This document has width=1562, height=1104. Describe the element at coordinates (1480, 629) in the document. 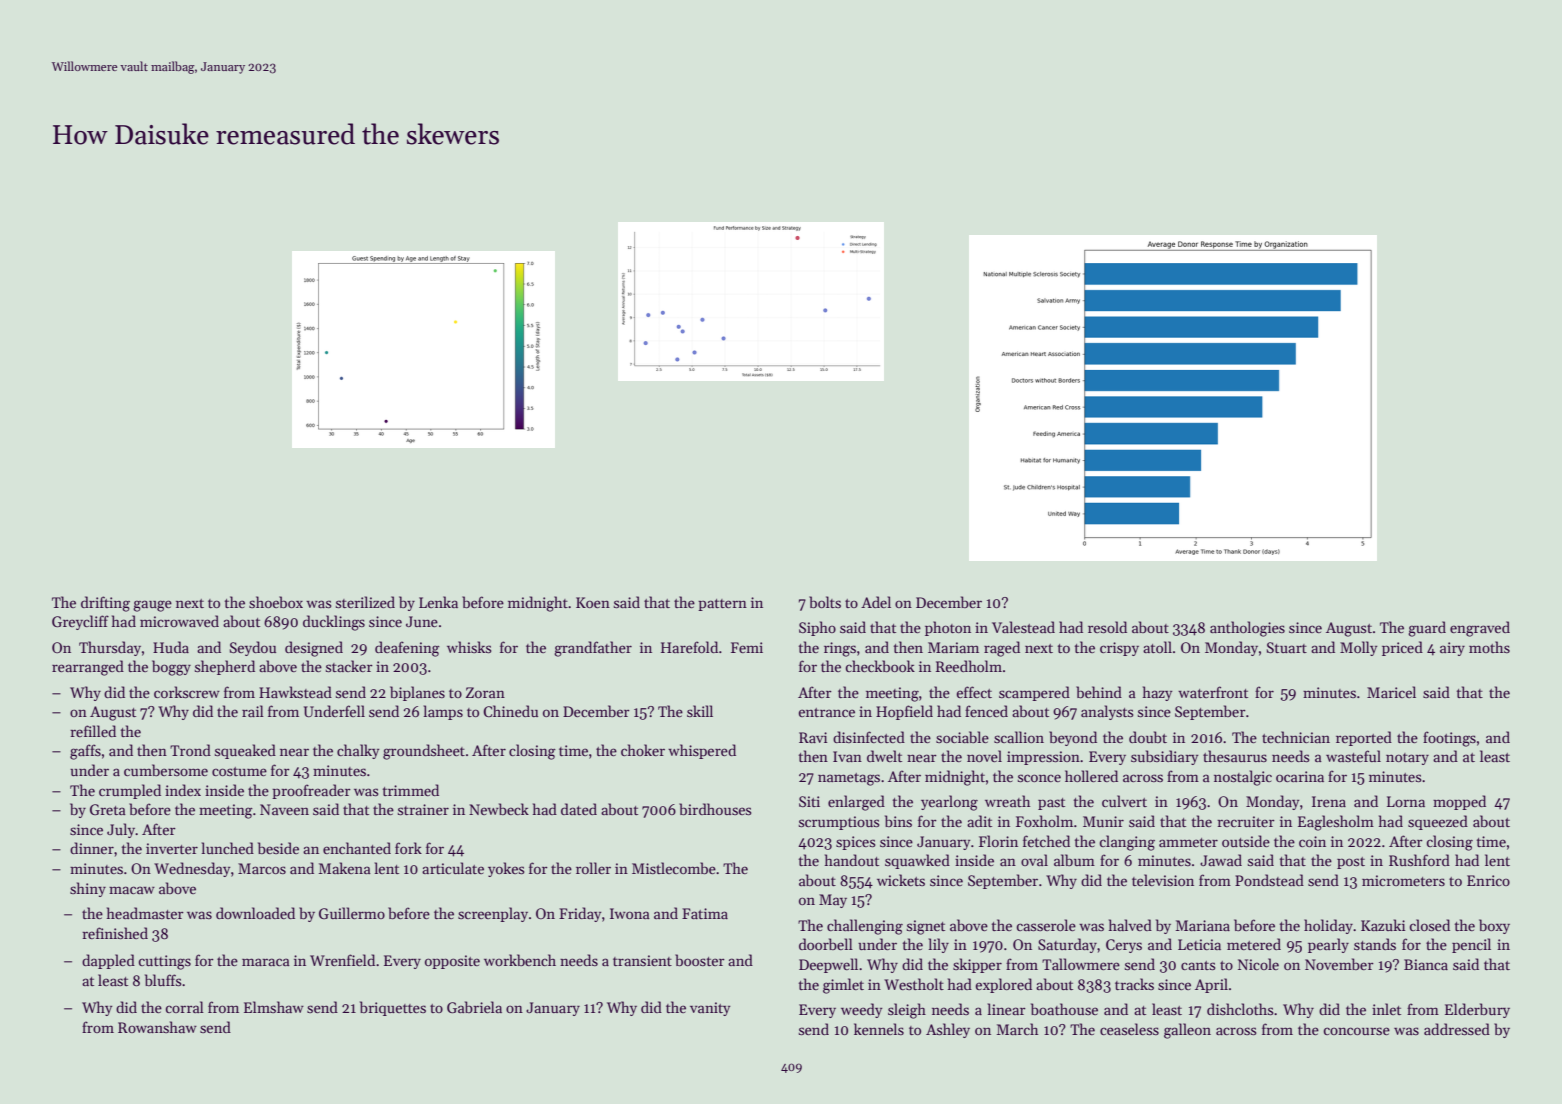

I see `engraved` at that location.
